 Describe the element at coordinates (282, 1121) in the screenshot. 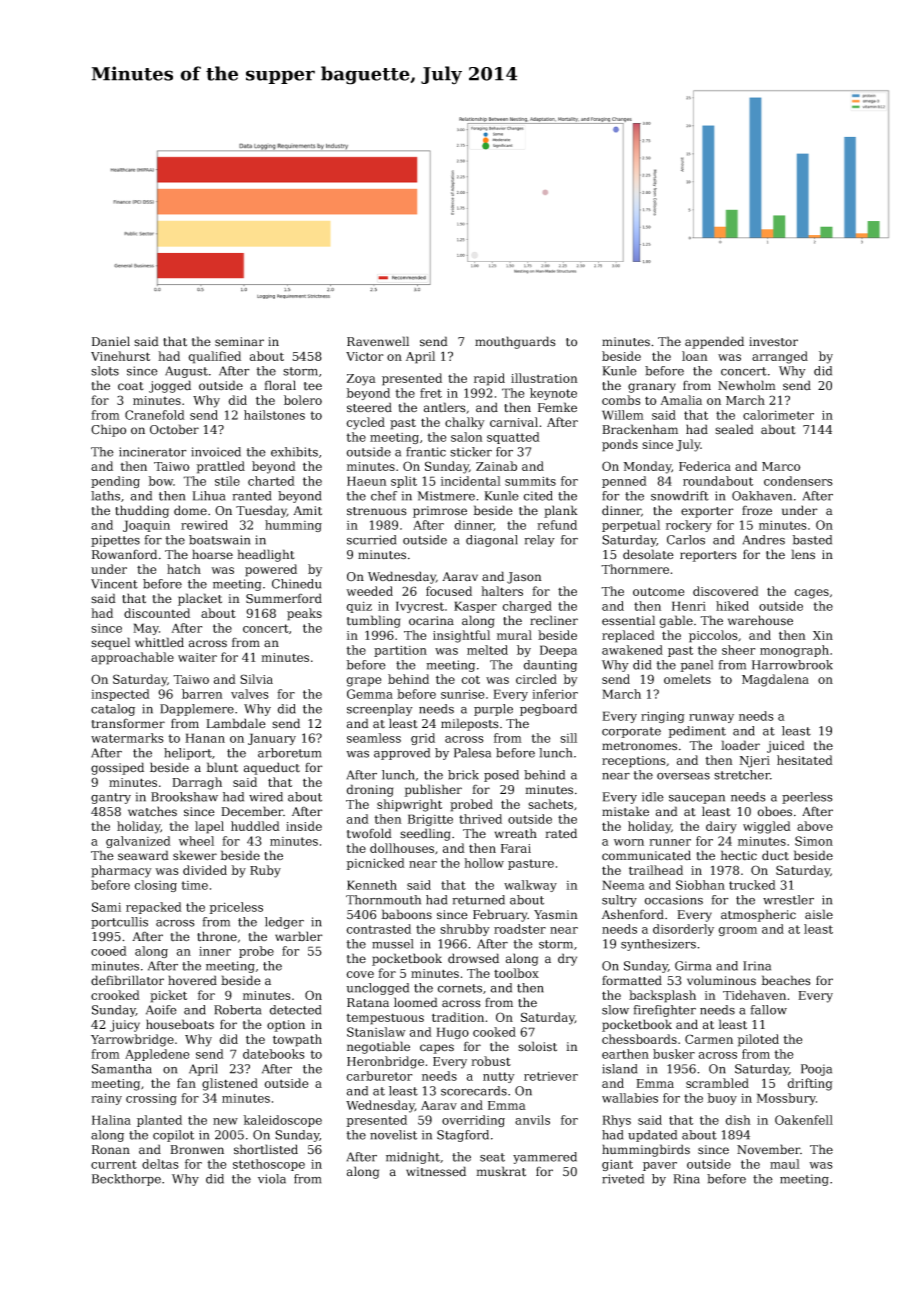

I see `kaleidoscope` at that location.
